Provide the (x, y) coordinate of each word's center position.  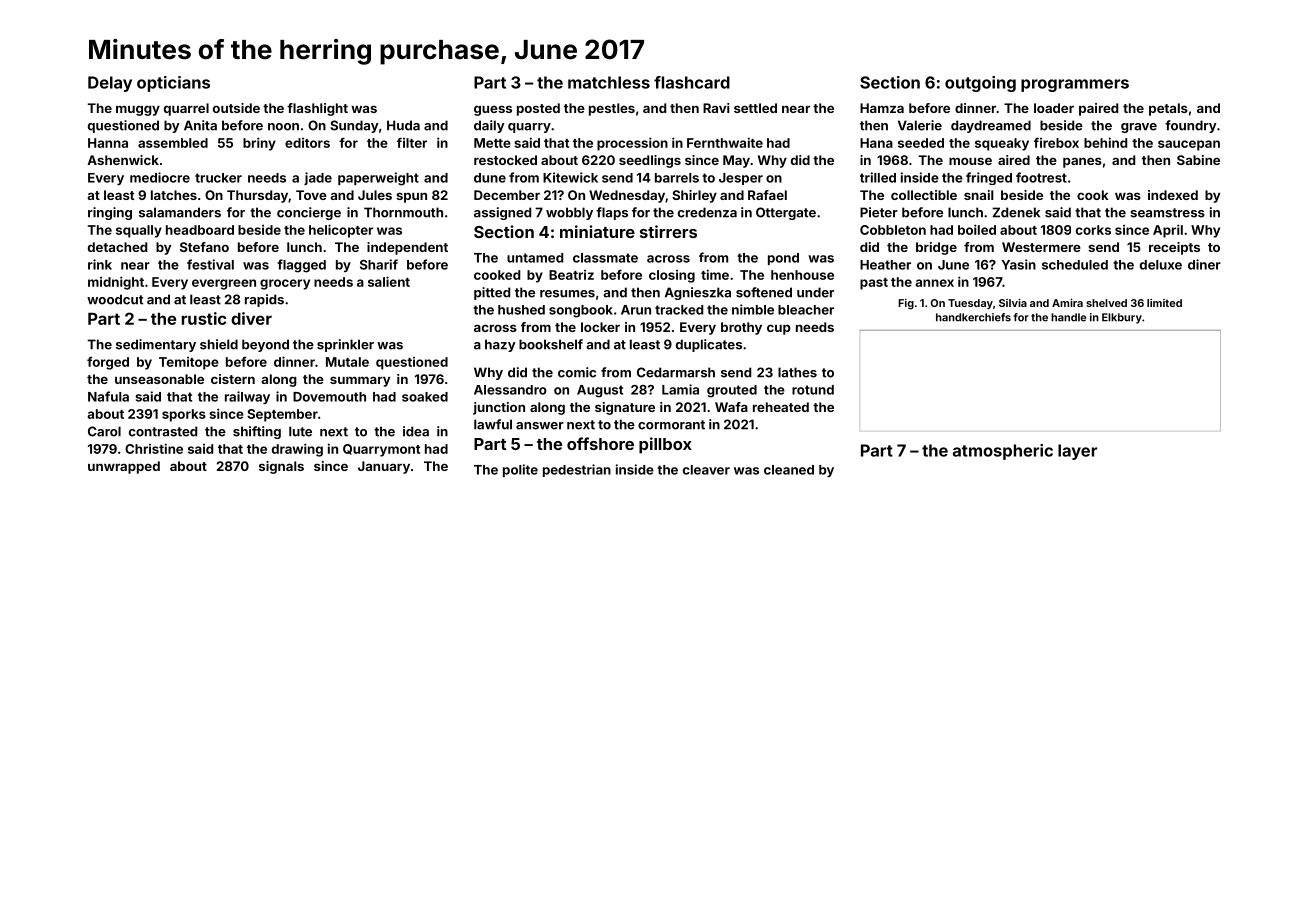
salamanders (180, 212)
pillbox (665, 445)
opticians (173, 84)
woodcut (115, 299)
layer (1077, 452)
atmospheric (1003, 452)
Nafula (108, 396)
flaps (612, 213)
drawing (297, 450)
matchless (609, 82)
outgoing (980, 84)
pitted (492, 293)
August (600, 391)
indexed (1173, 195)
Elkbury (1122, 318)
